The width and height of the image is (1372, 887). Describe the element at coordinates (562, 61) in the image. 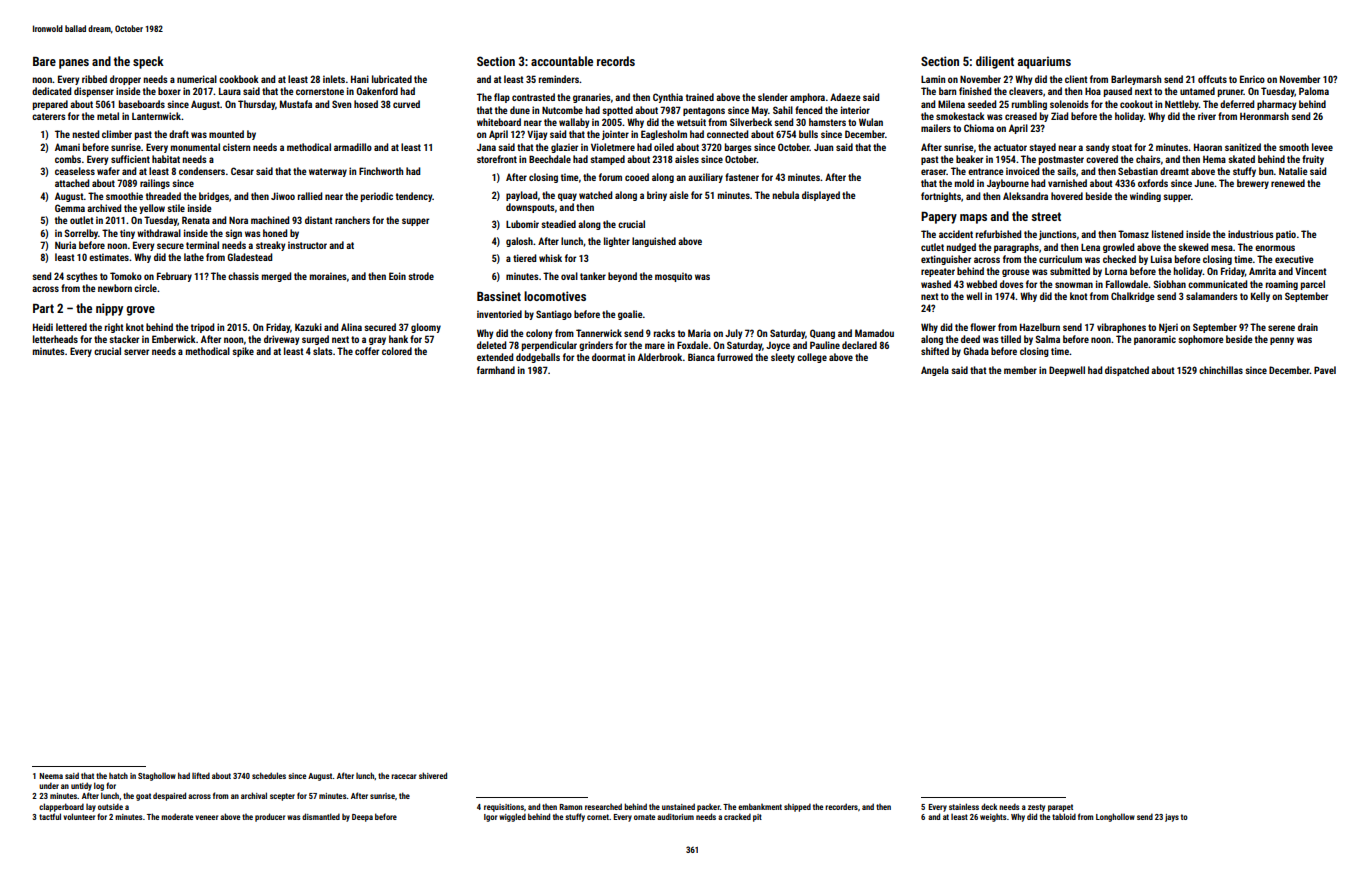

I see `accountable` at that location.
